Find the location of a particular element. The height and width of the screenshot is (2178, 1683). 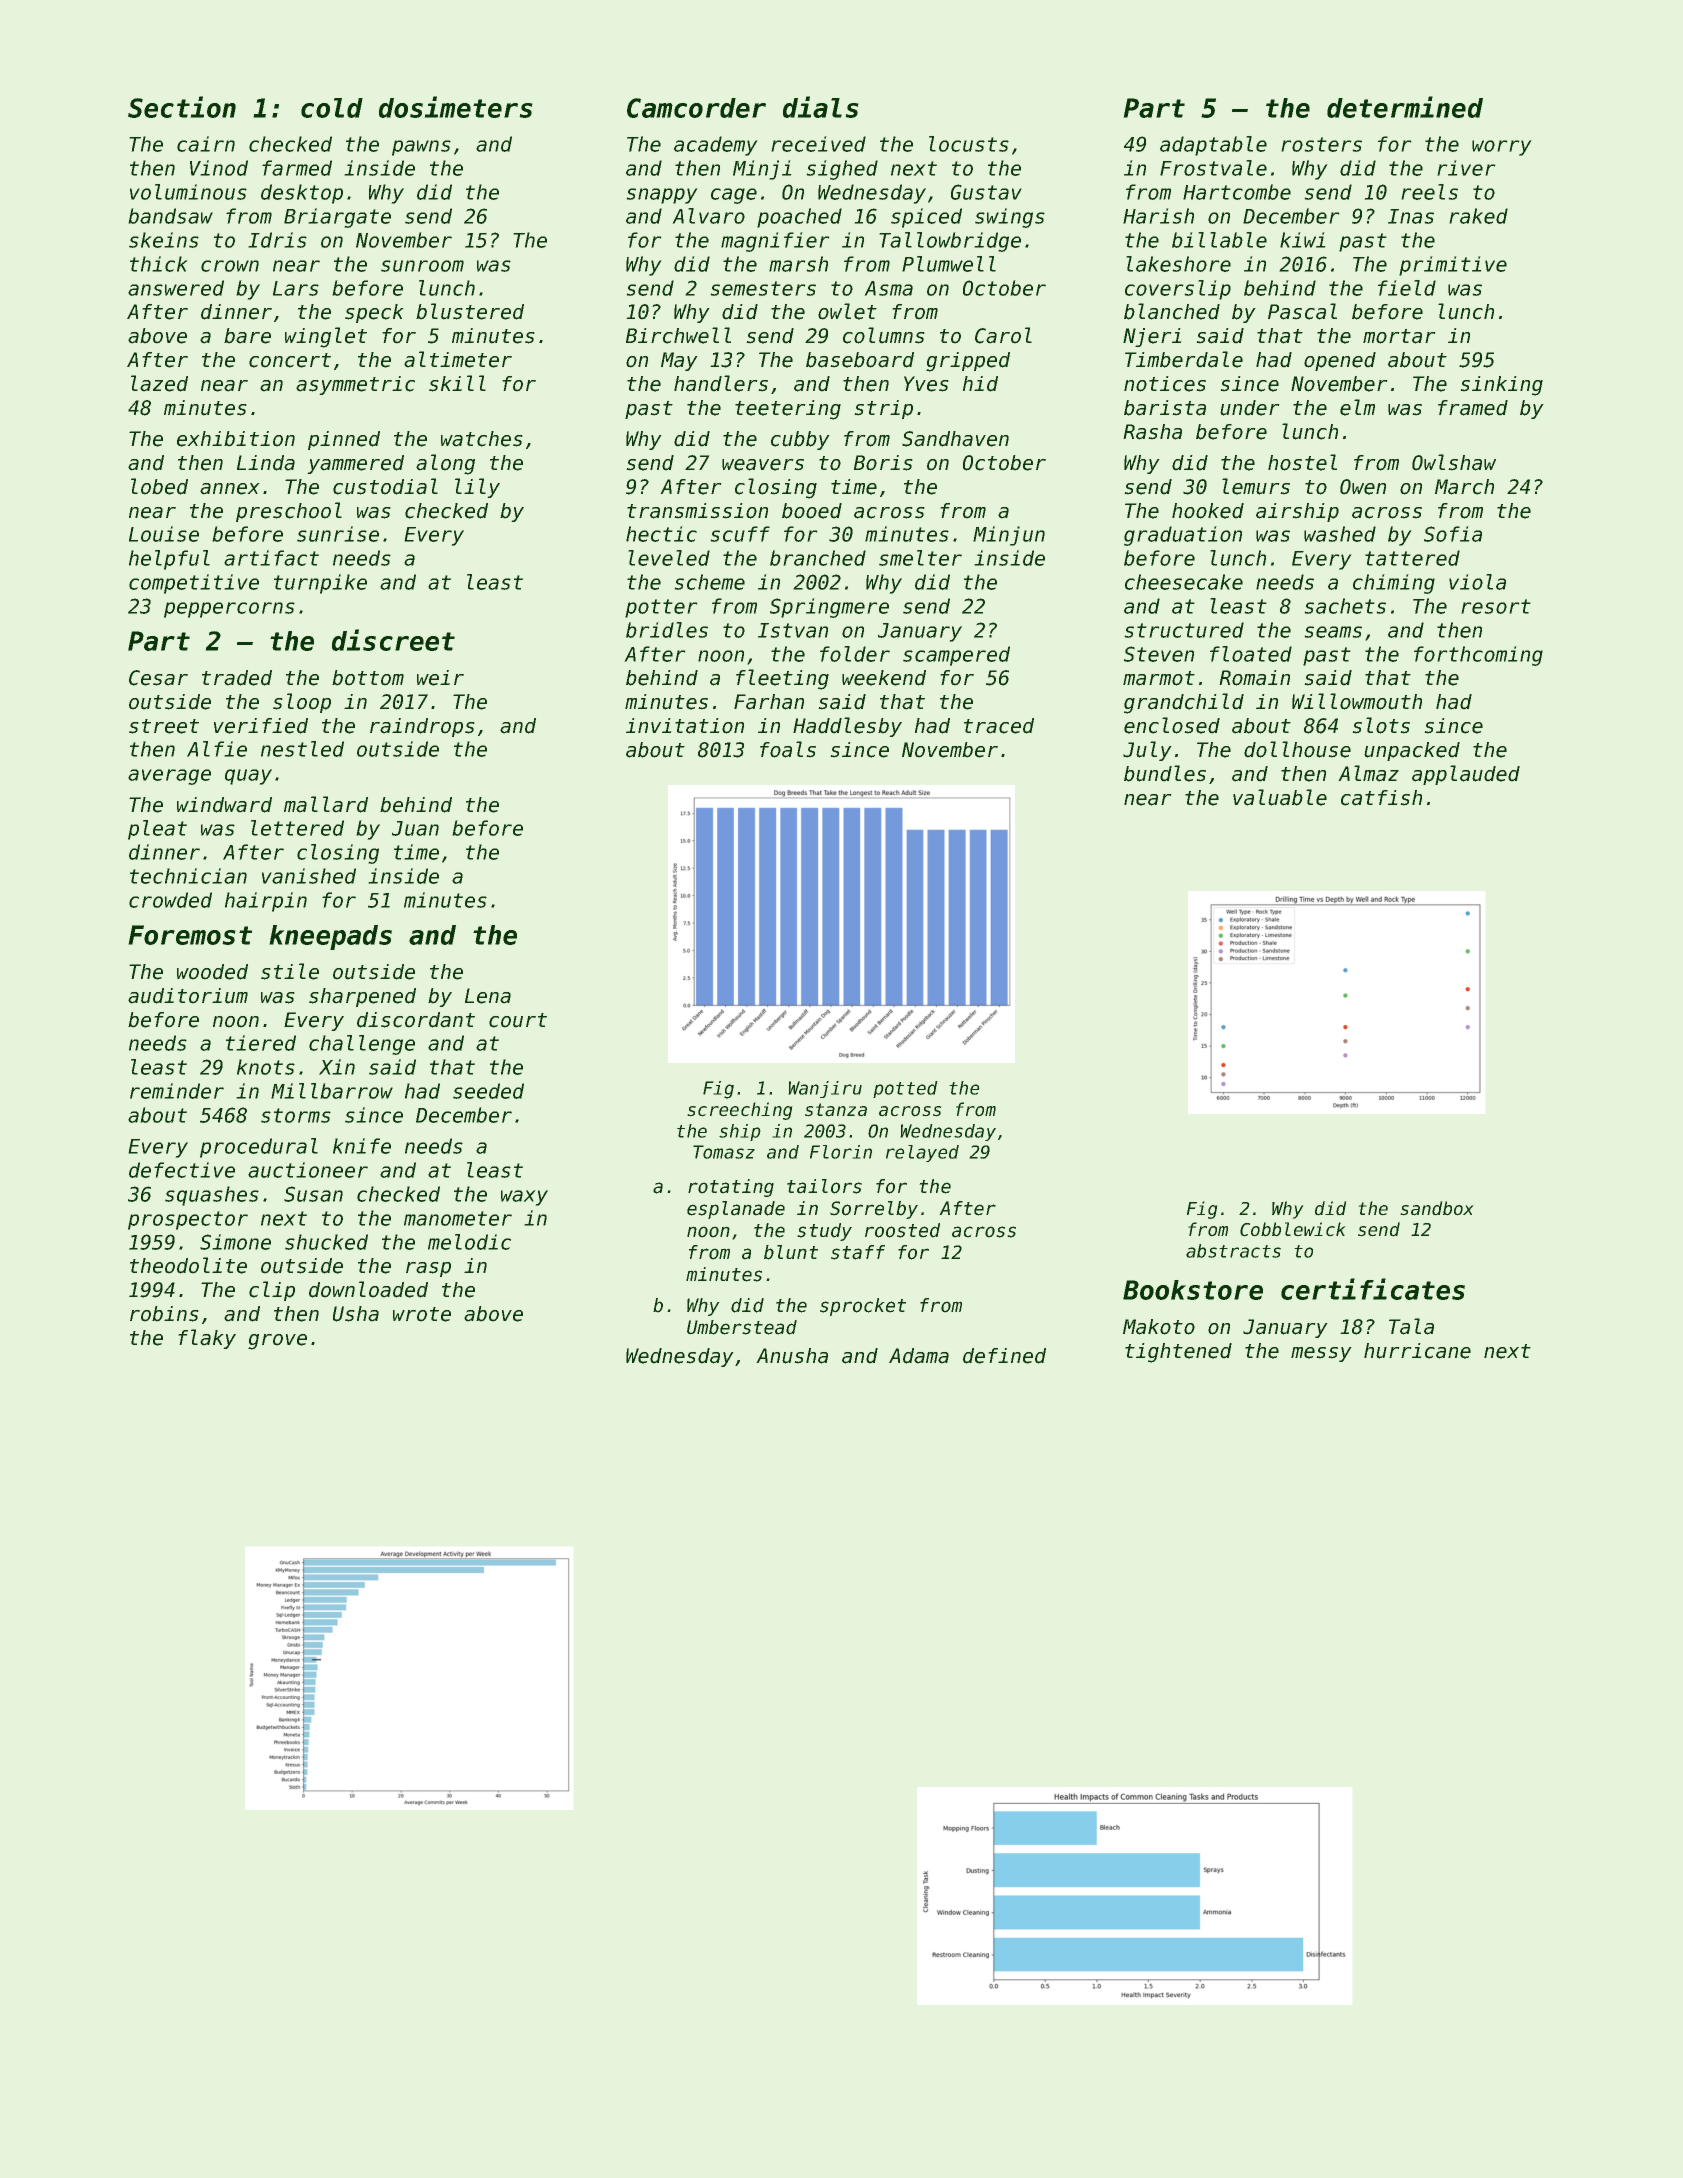

defective is located at coordinates (182, 1170).
